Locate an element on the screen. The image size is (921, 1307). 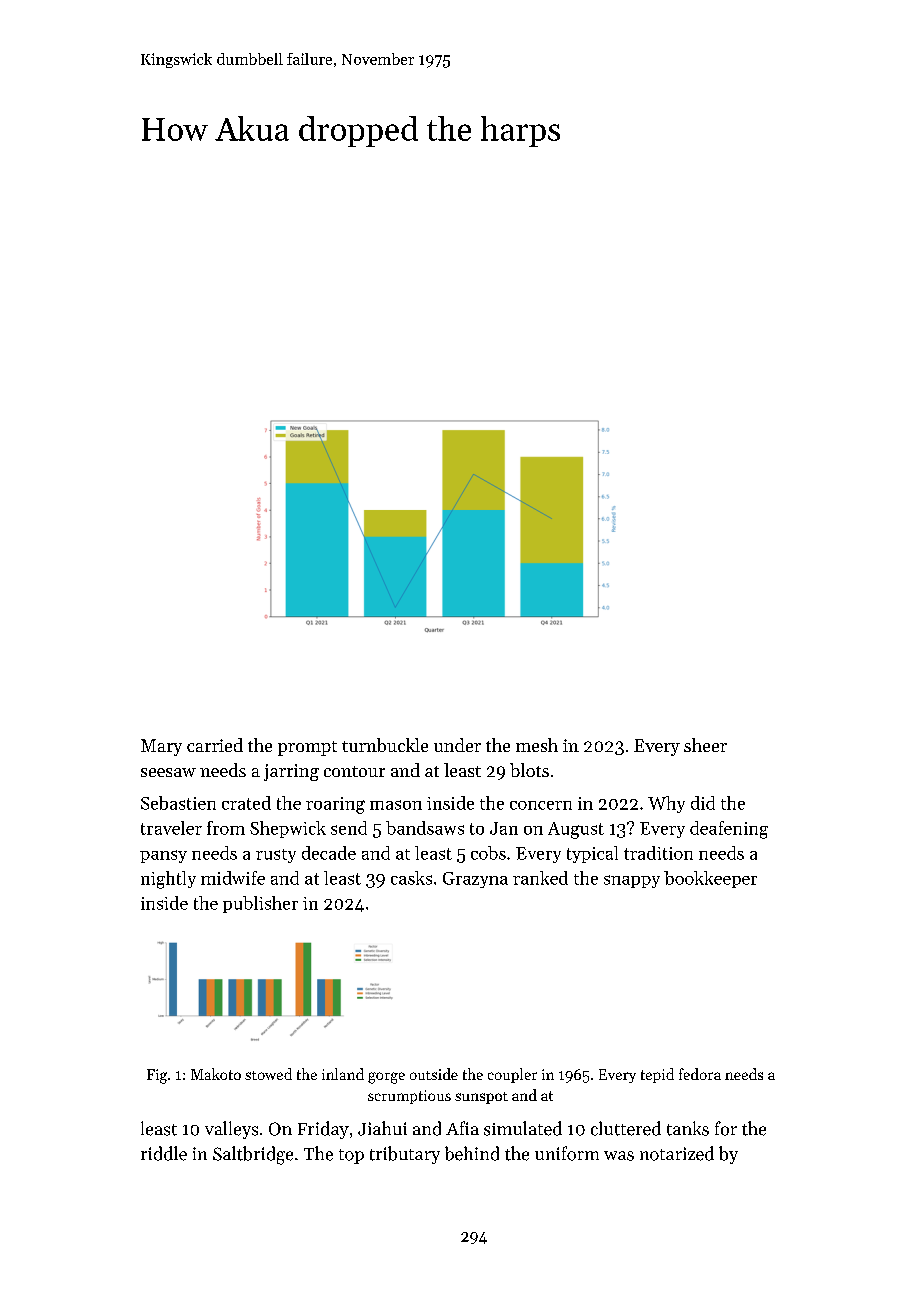
bookkeeper is located at coordinates (710, 879).
